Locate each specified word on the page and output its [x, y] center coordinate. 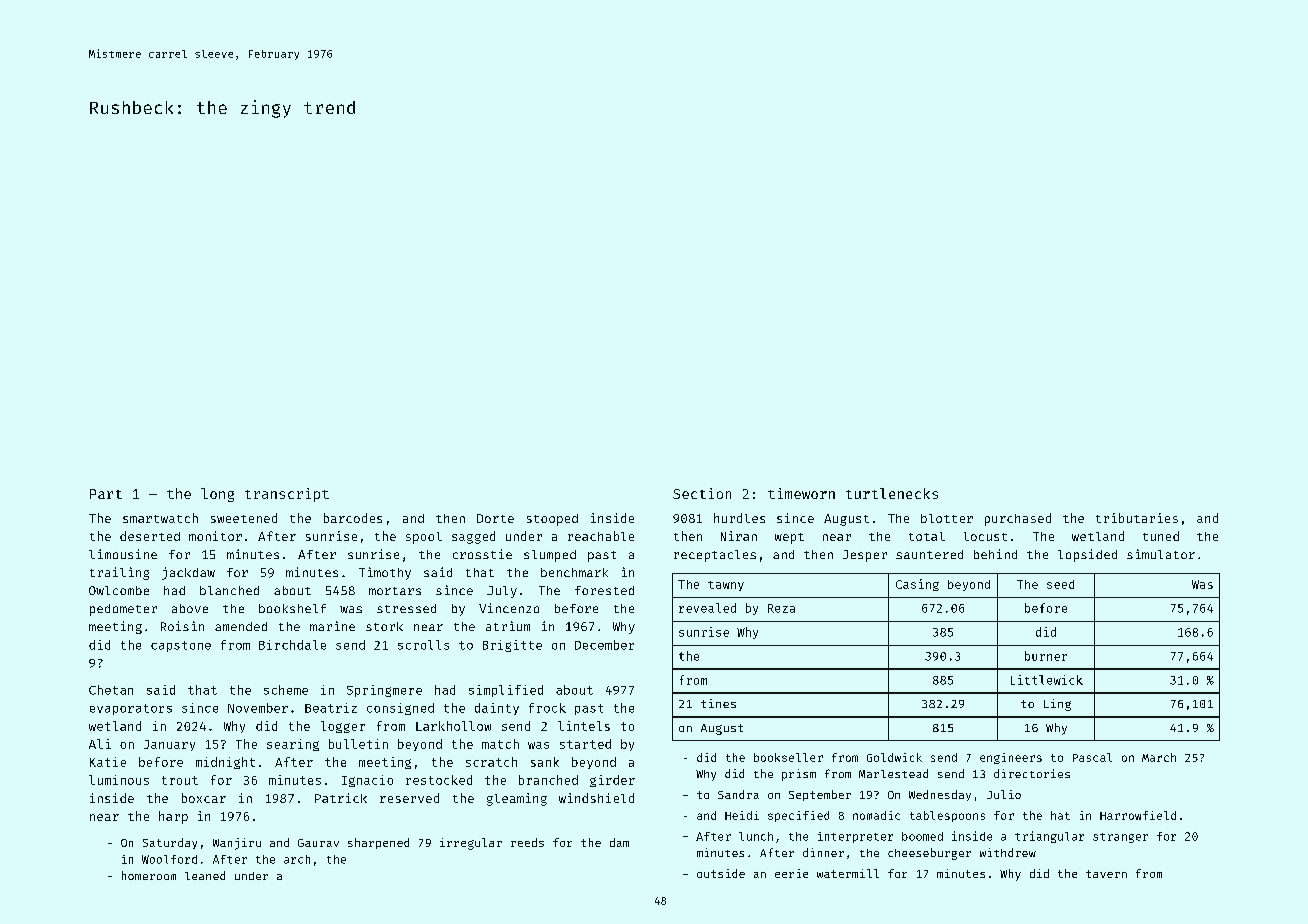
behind [995, 554]
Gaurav [318, 843]
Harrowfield [1138, 815]
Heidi [742, 815]
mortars [395, 591]
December [604, 645]
